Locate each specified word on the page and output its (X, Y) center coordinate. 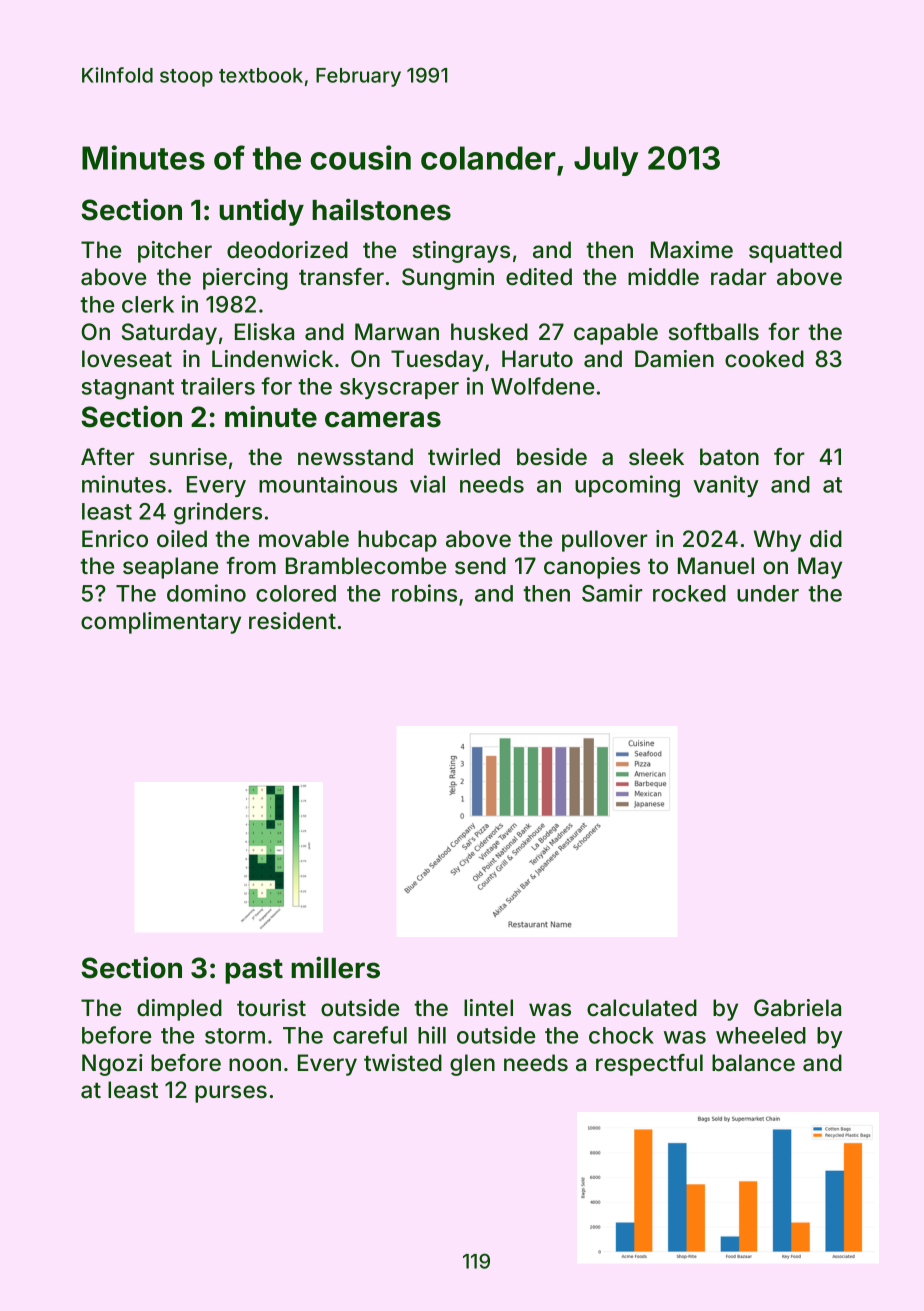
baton (729, 457)
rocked (689, 593)
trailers (218, 386)
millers (335, 967)
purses (231, 1094)
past (254, 971)
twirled (464, 456)
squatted (795, 252)
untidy (261, 212)
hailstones (381, 209)
